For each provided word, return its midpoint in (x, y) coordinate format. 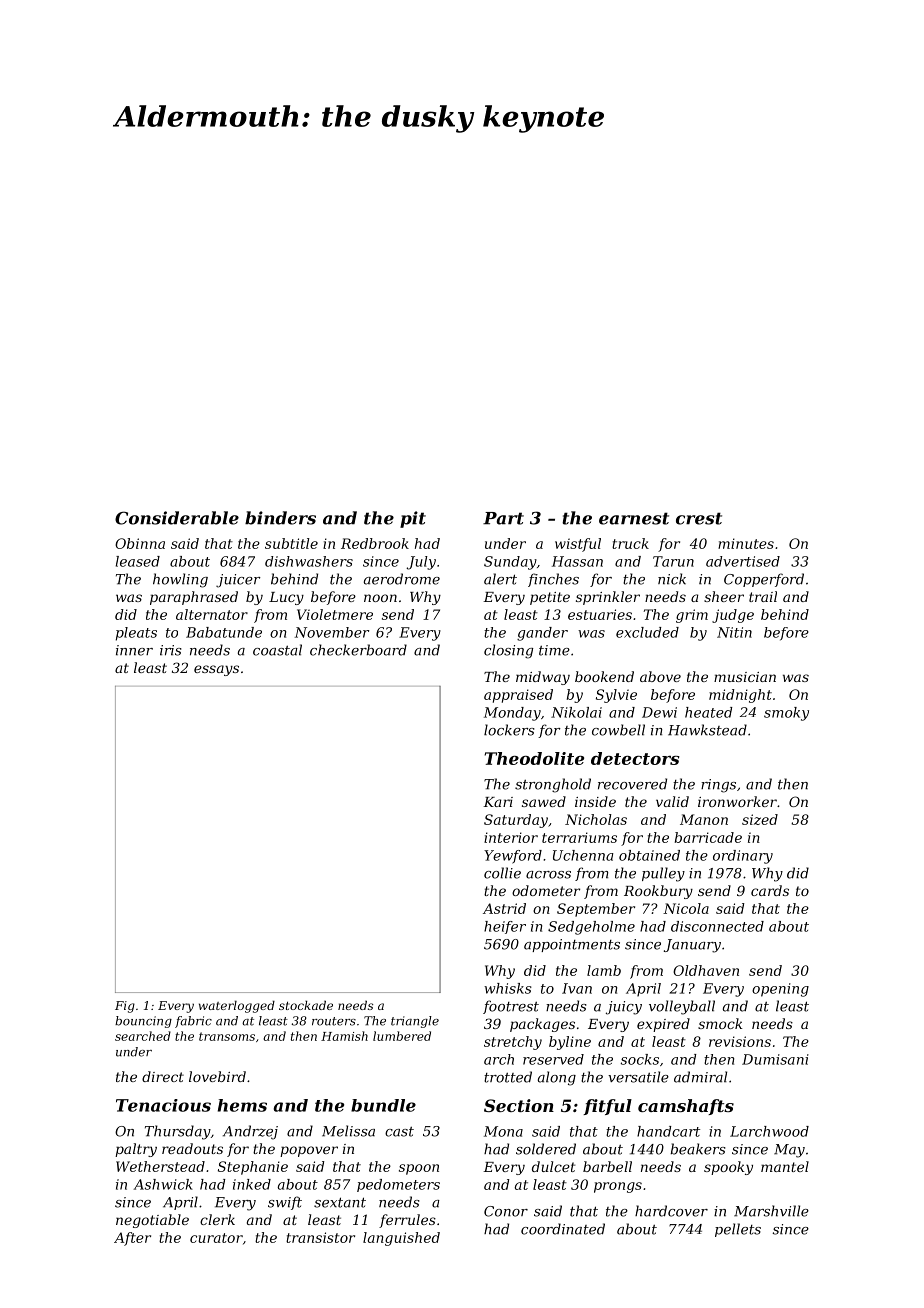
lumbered (402, 1036)
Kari (498, 802)
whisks (508, 988)
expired (663, 1025)
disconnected (717, 926)
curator (216, 1238)
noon (380, 598)
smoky (786, 714)
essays (216, 670)
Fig (125, 1007)
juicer (238, 581)
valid (672, 801)
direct (163, 1076)
